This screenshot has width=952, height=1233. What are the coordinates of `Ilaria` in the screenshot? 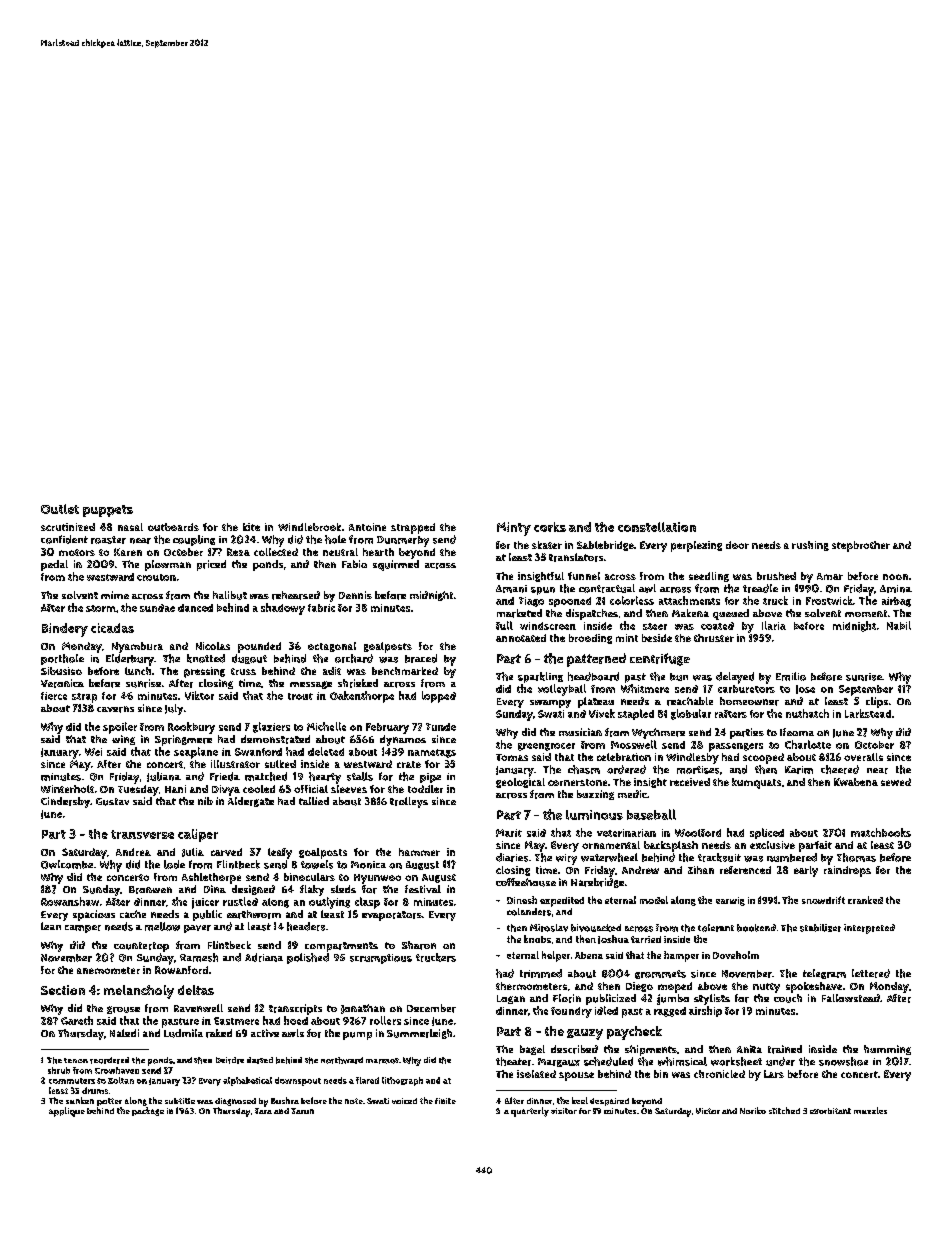 It's located at (774, 625).
